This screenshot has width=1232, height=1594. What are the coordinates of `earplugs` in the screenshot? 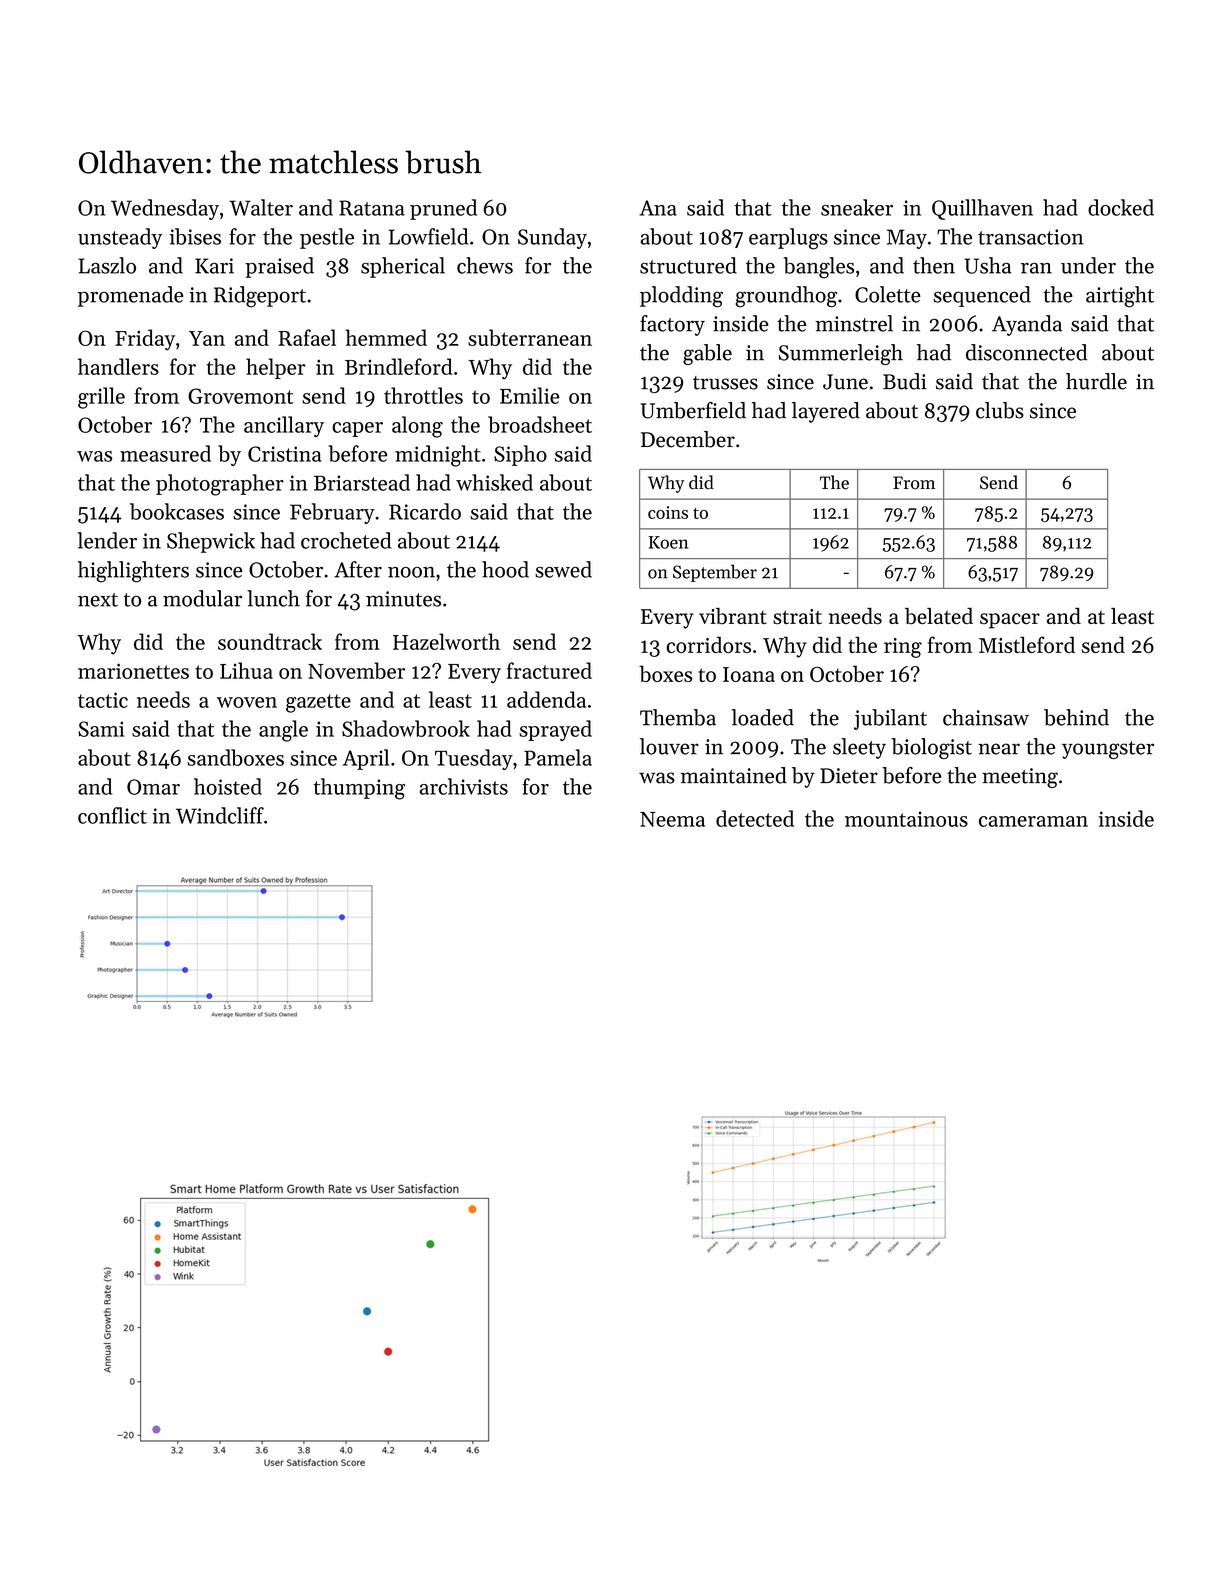 It's located at (788, 239).
